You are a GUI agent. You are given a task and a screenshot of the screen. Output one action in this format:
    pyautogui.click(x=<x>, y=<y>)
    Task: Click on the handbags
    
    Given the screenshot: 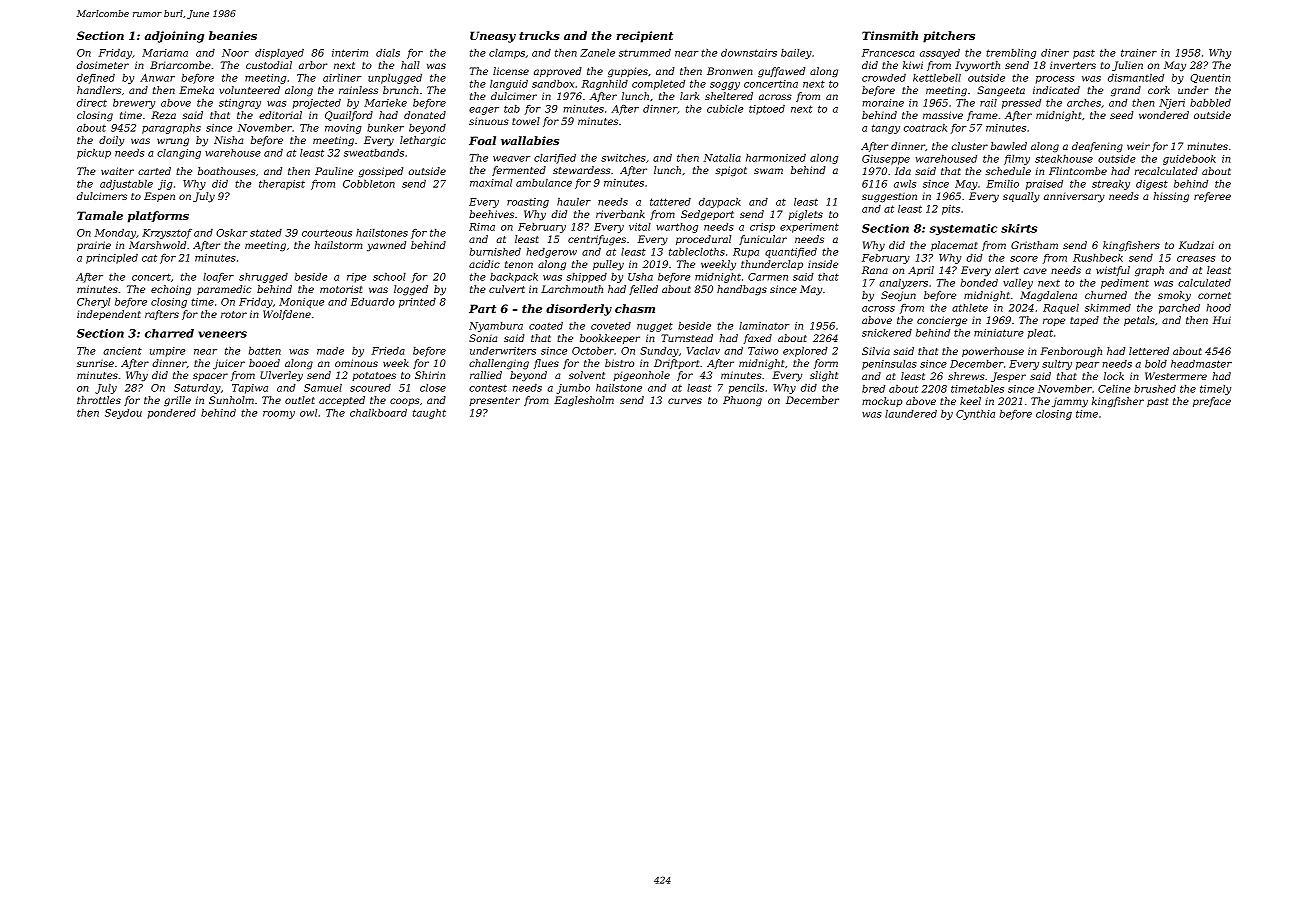 What is the action you would take?
    pyautogui.click(x=742, y=290)
